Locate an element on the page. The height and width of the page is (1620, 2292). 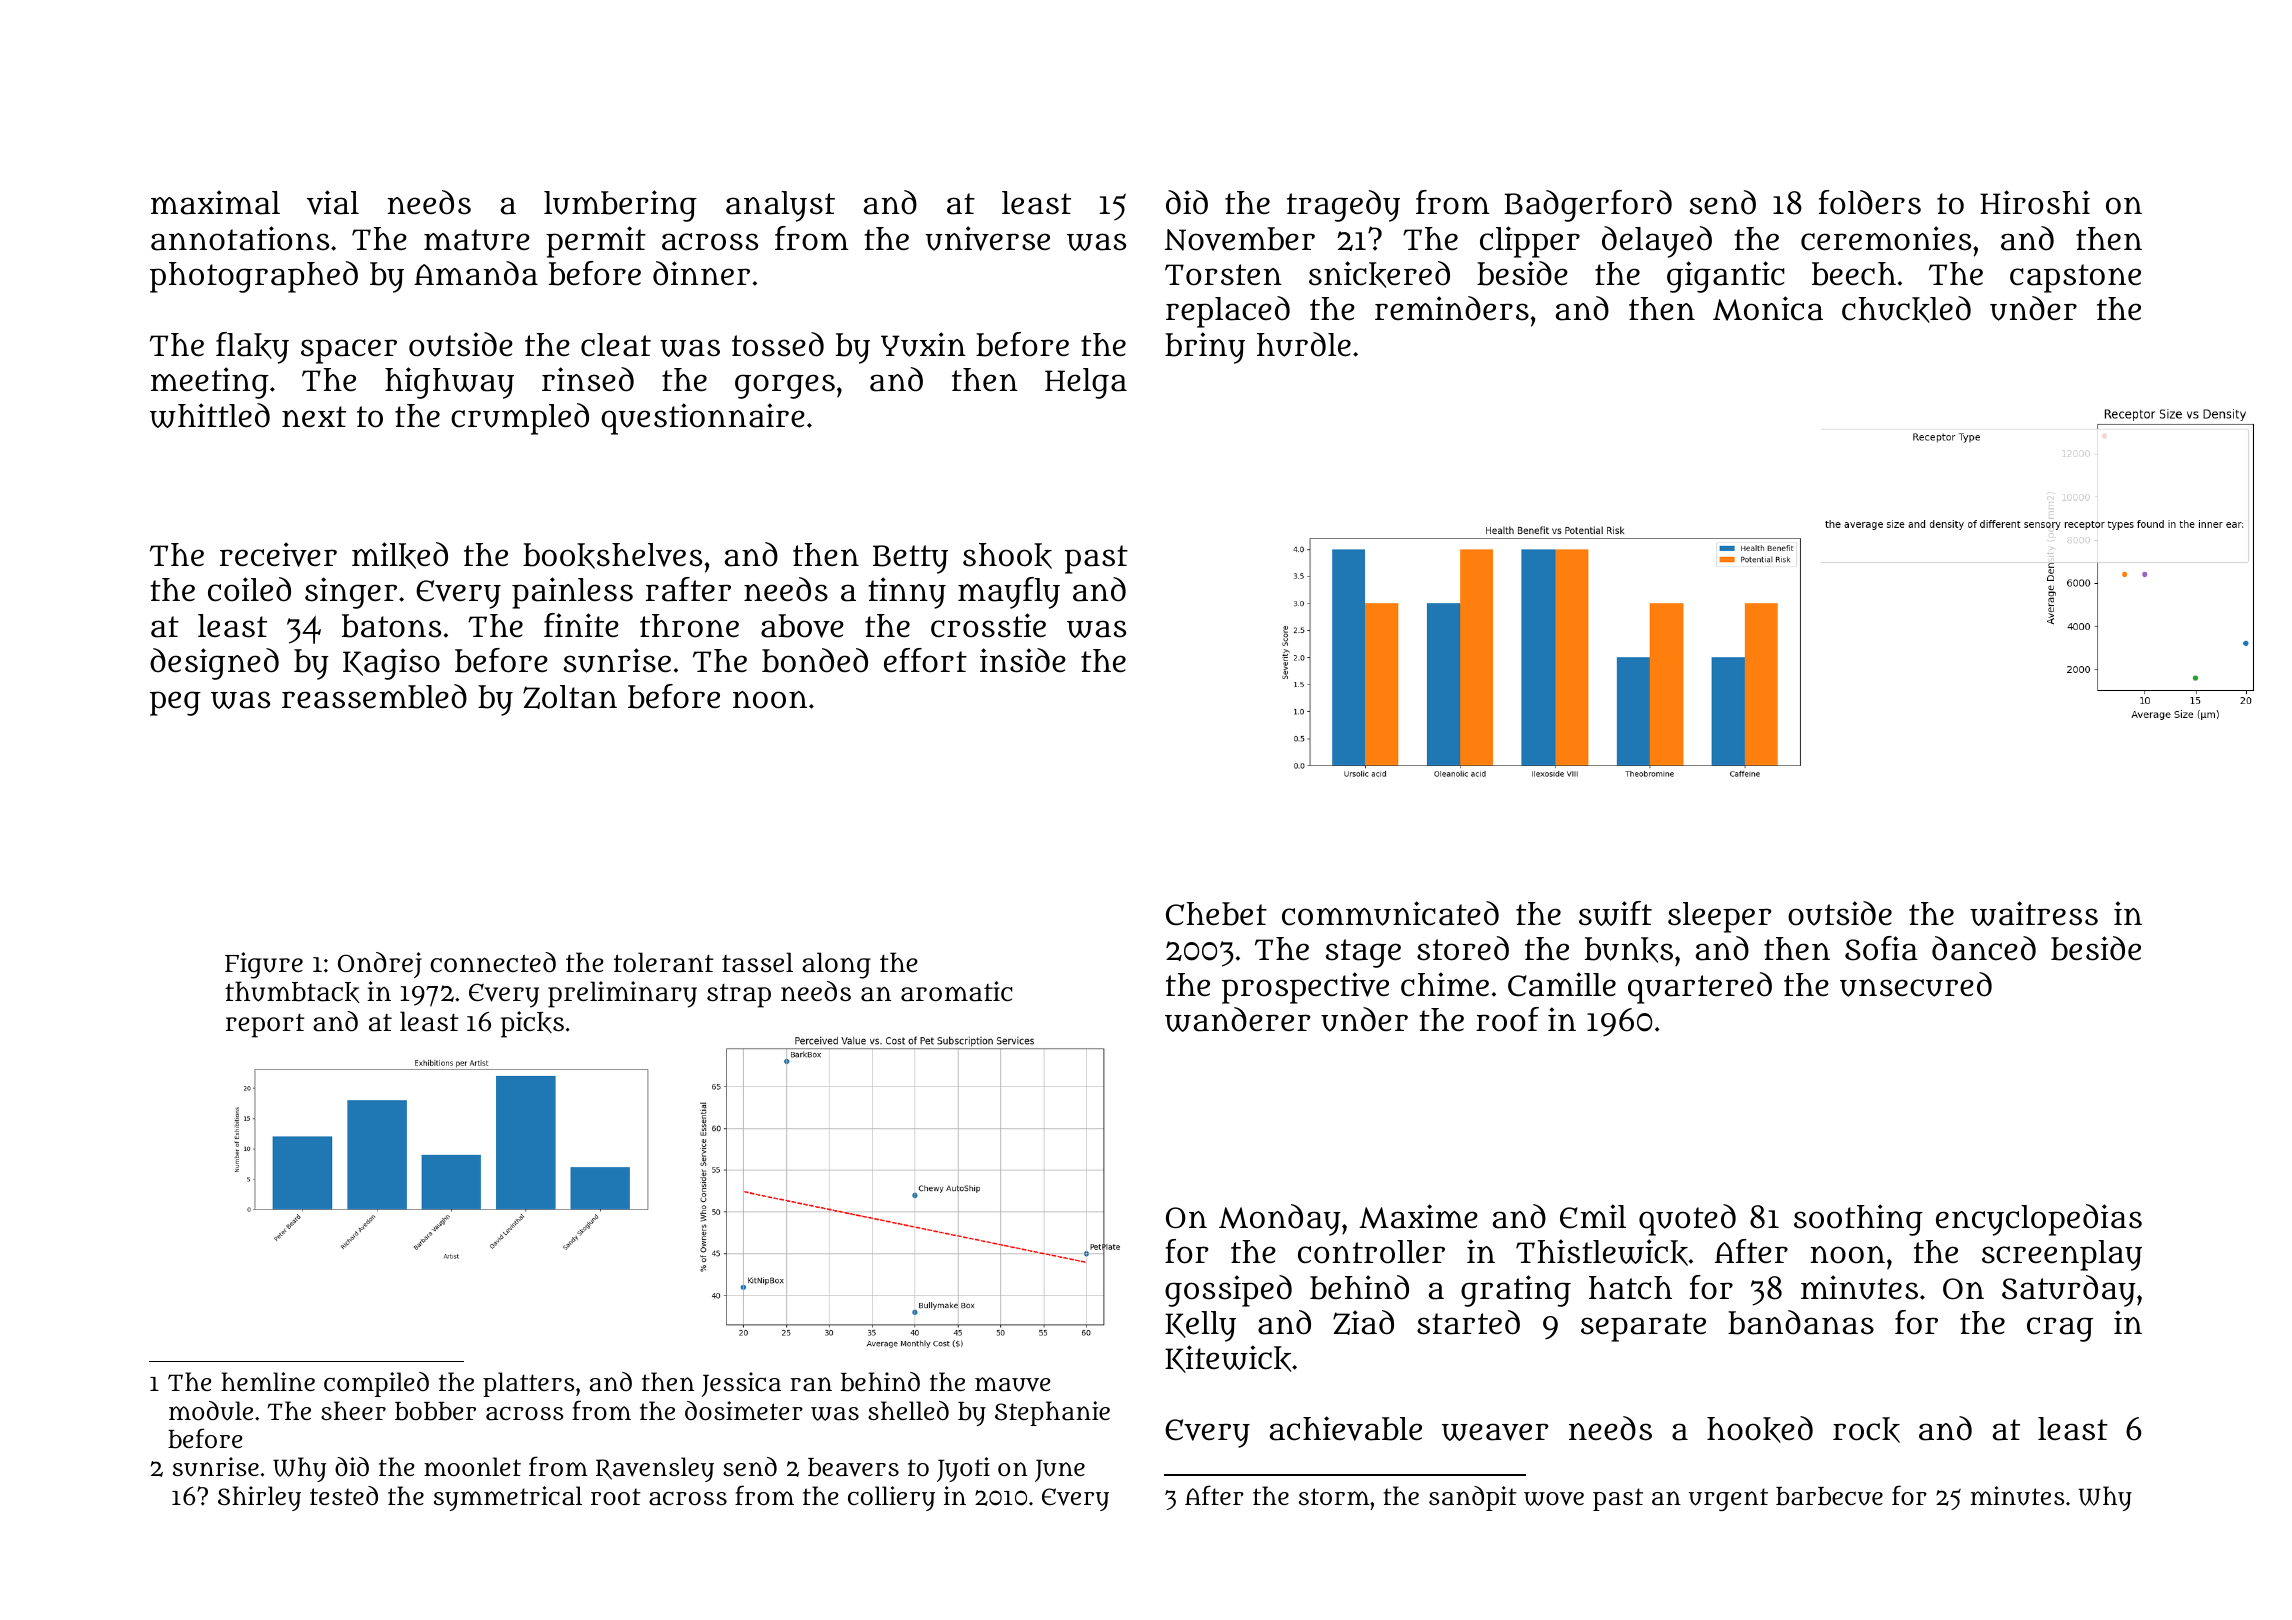
meeting is located at coordinates (210, 383).
